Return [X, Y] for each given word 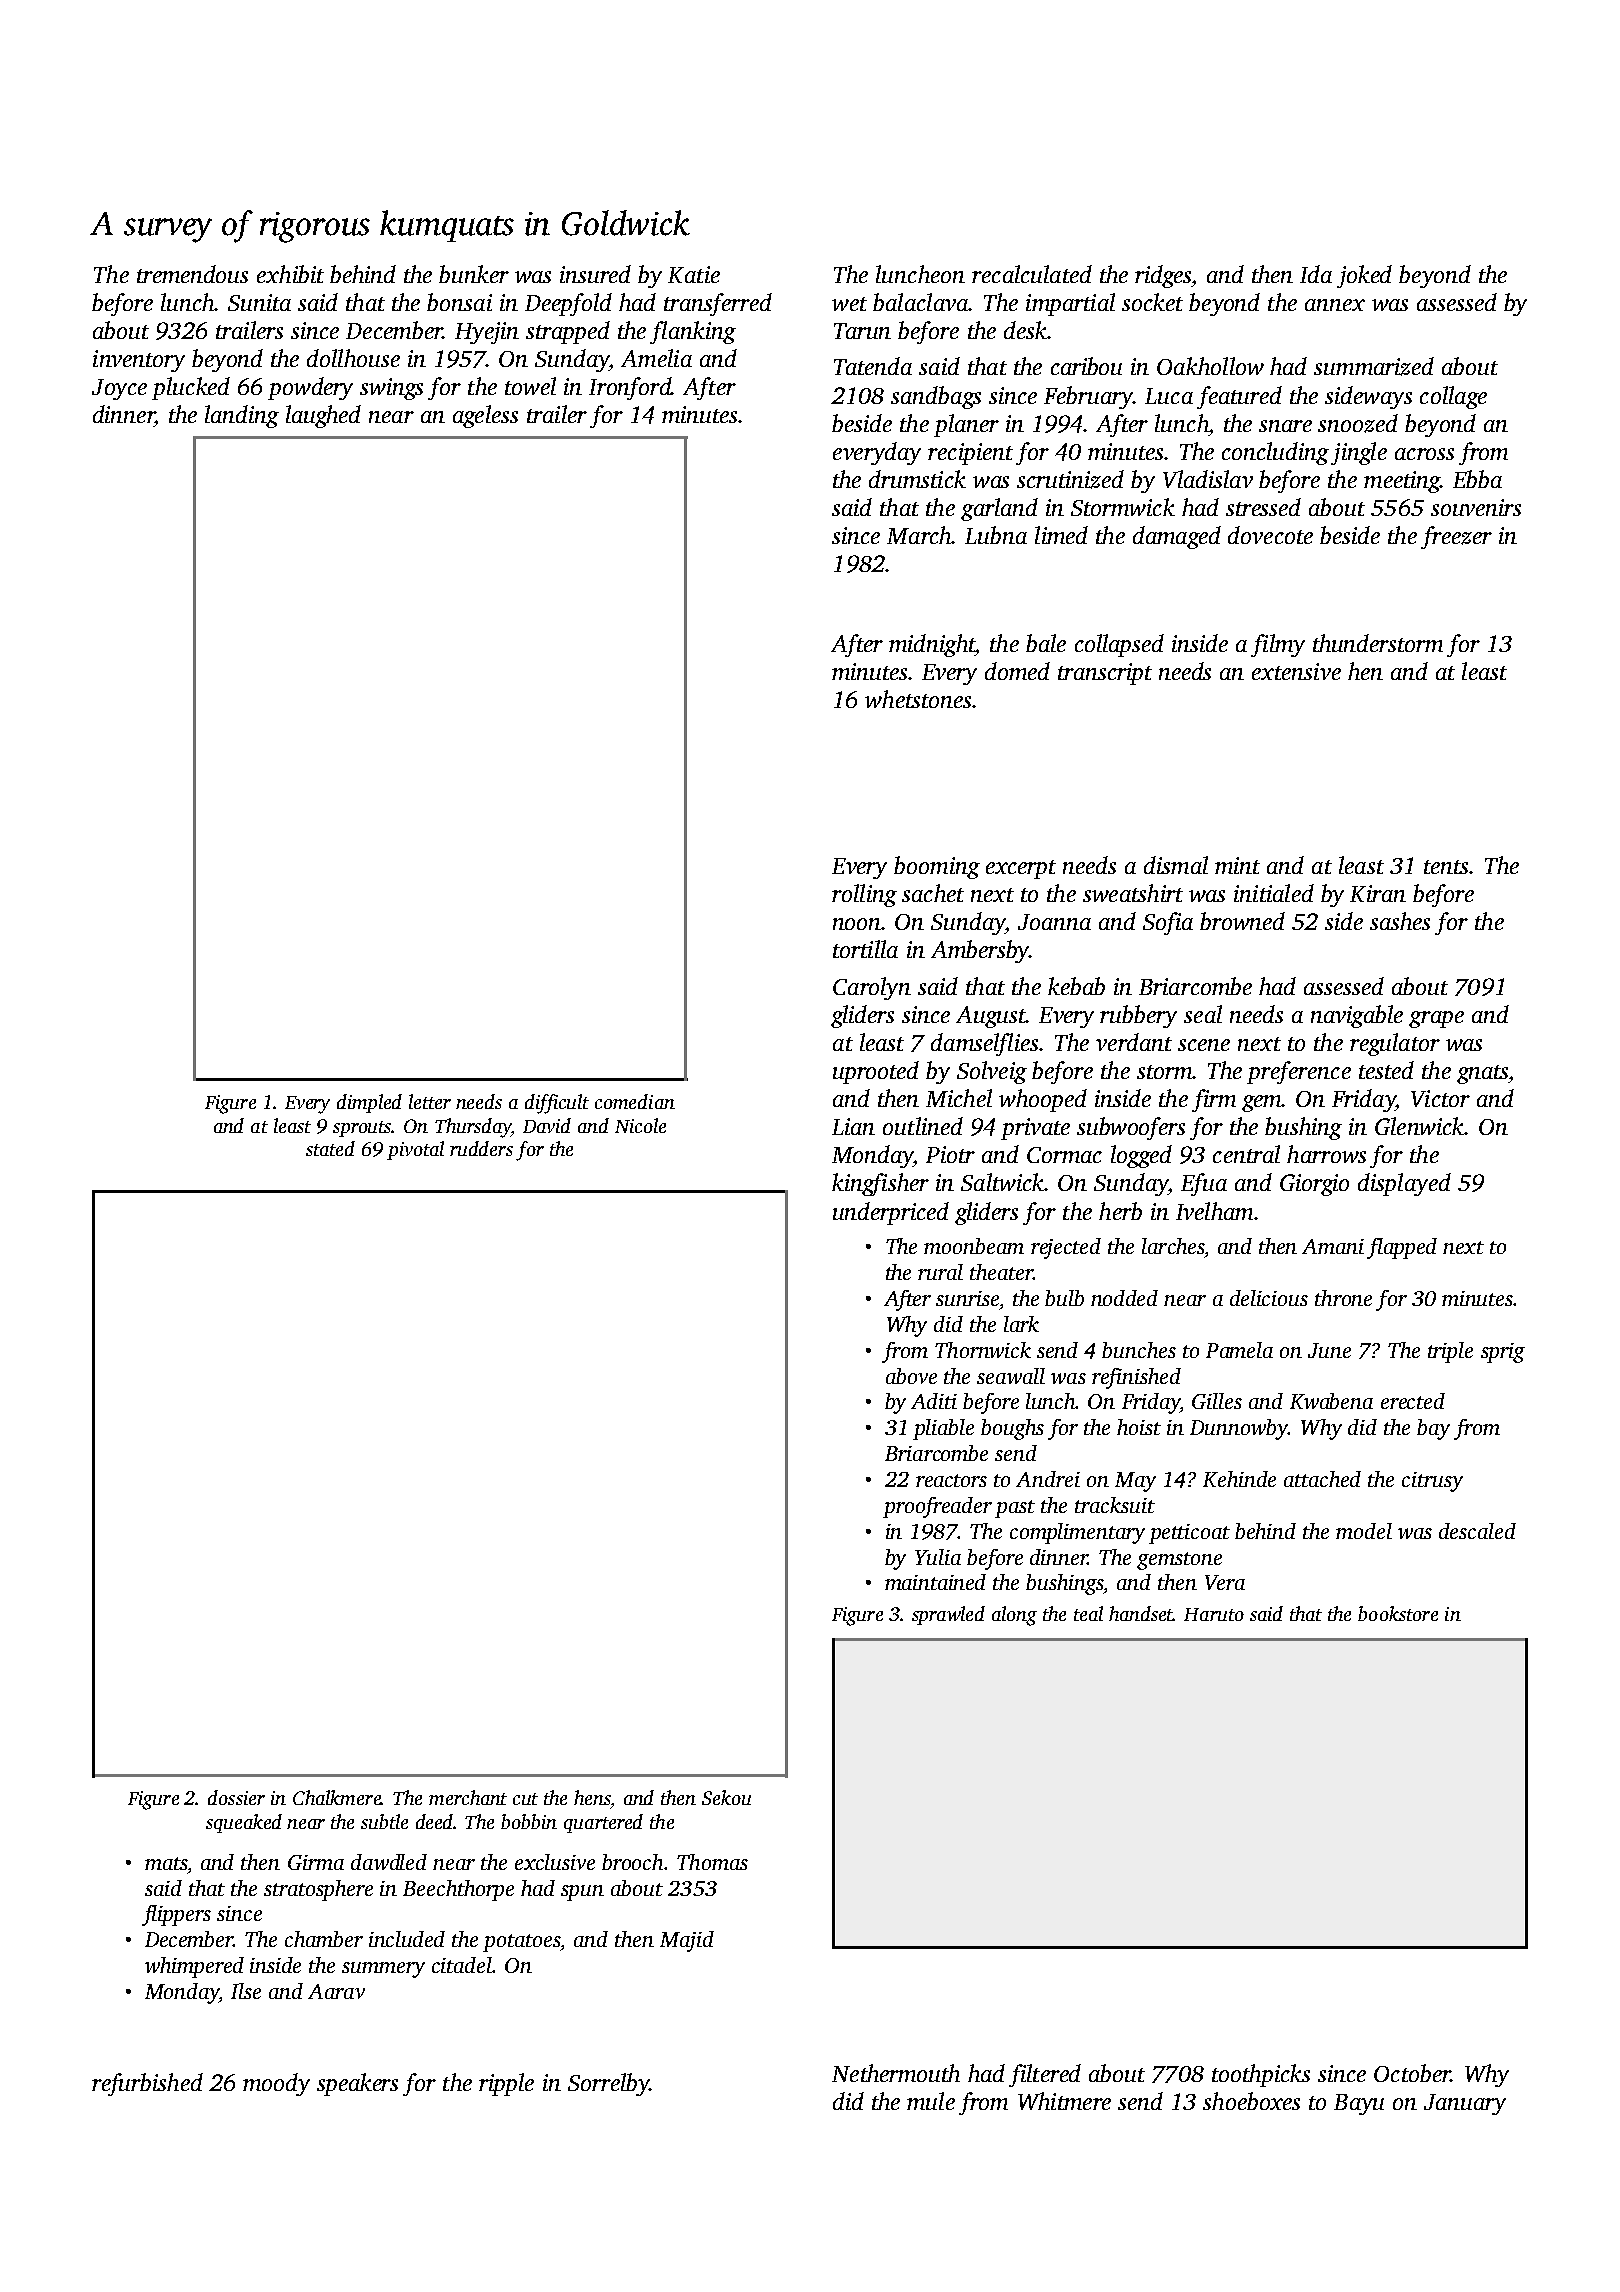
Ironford [630, 388]
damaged [1177, 537]
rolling [864, 895]
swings [391, 389]
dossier [236, 1797]
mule [931, 2101]
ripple [506, 2084]
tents [1446, 867]
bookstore [1398, 1613]
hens [592, 1797]
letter [430, 1101]
